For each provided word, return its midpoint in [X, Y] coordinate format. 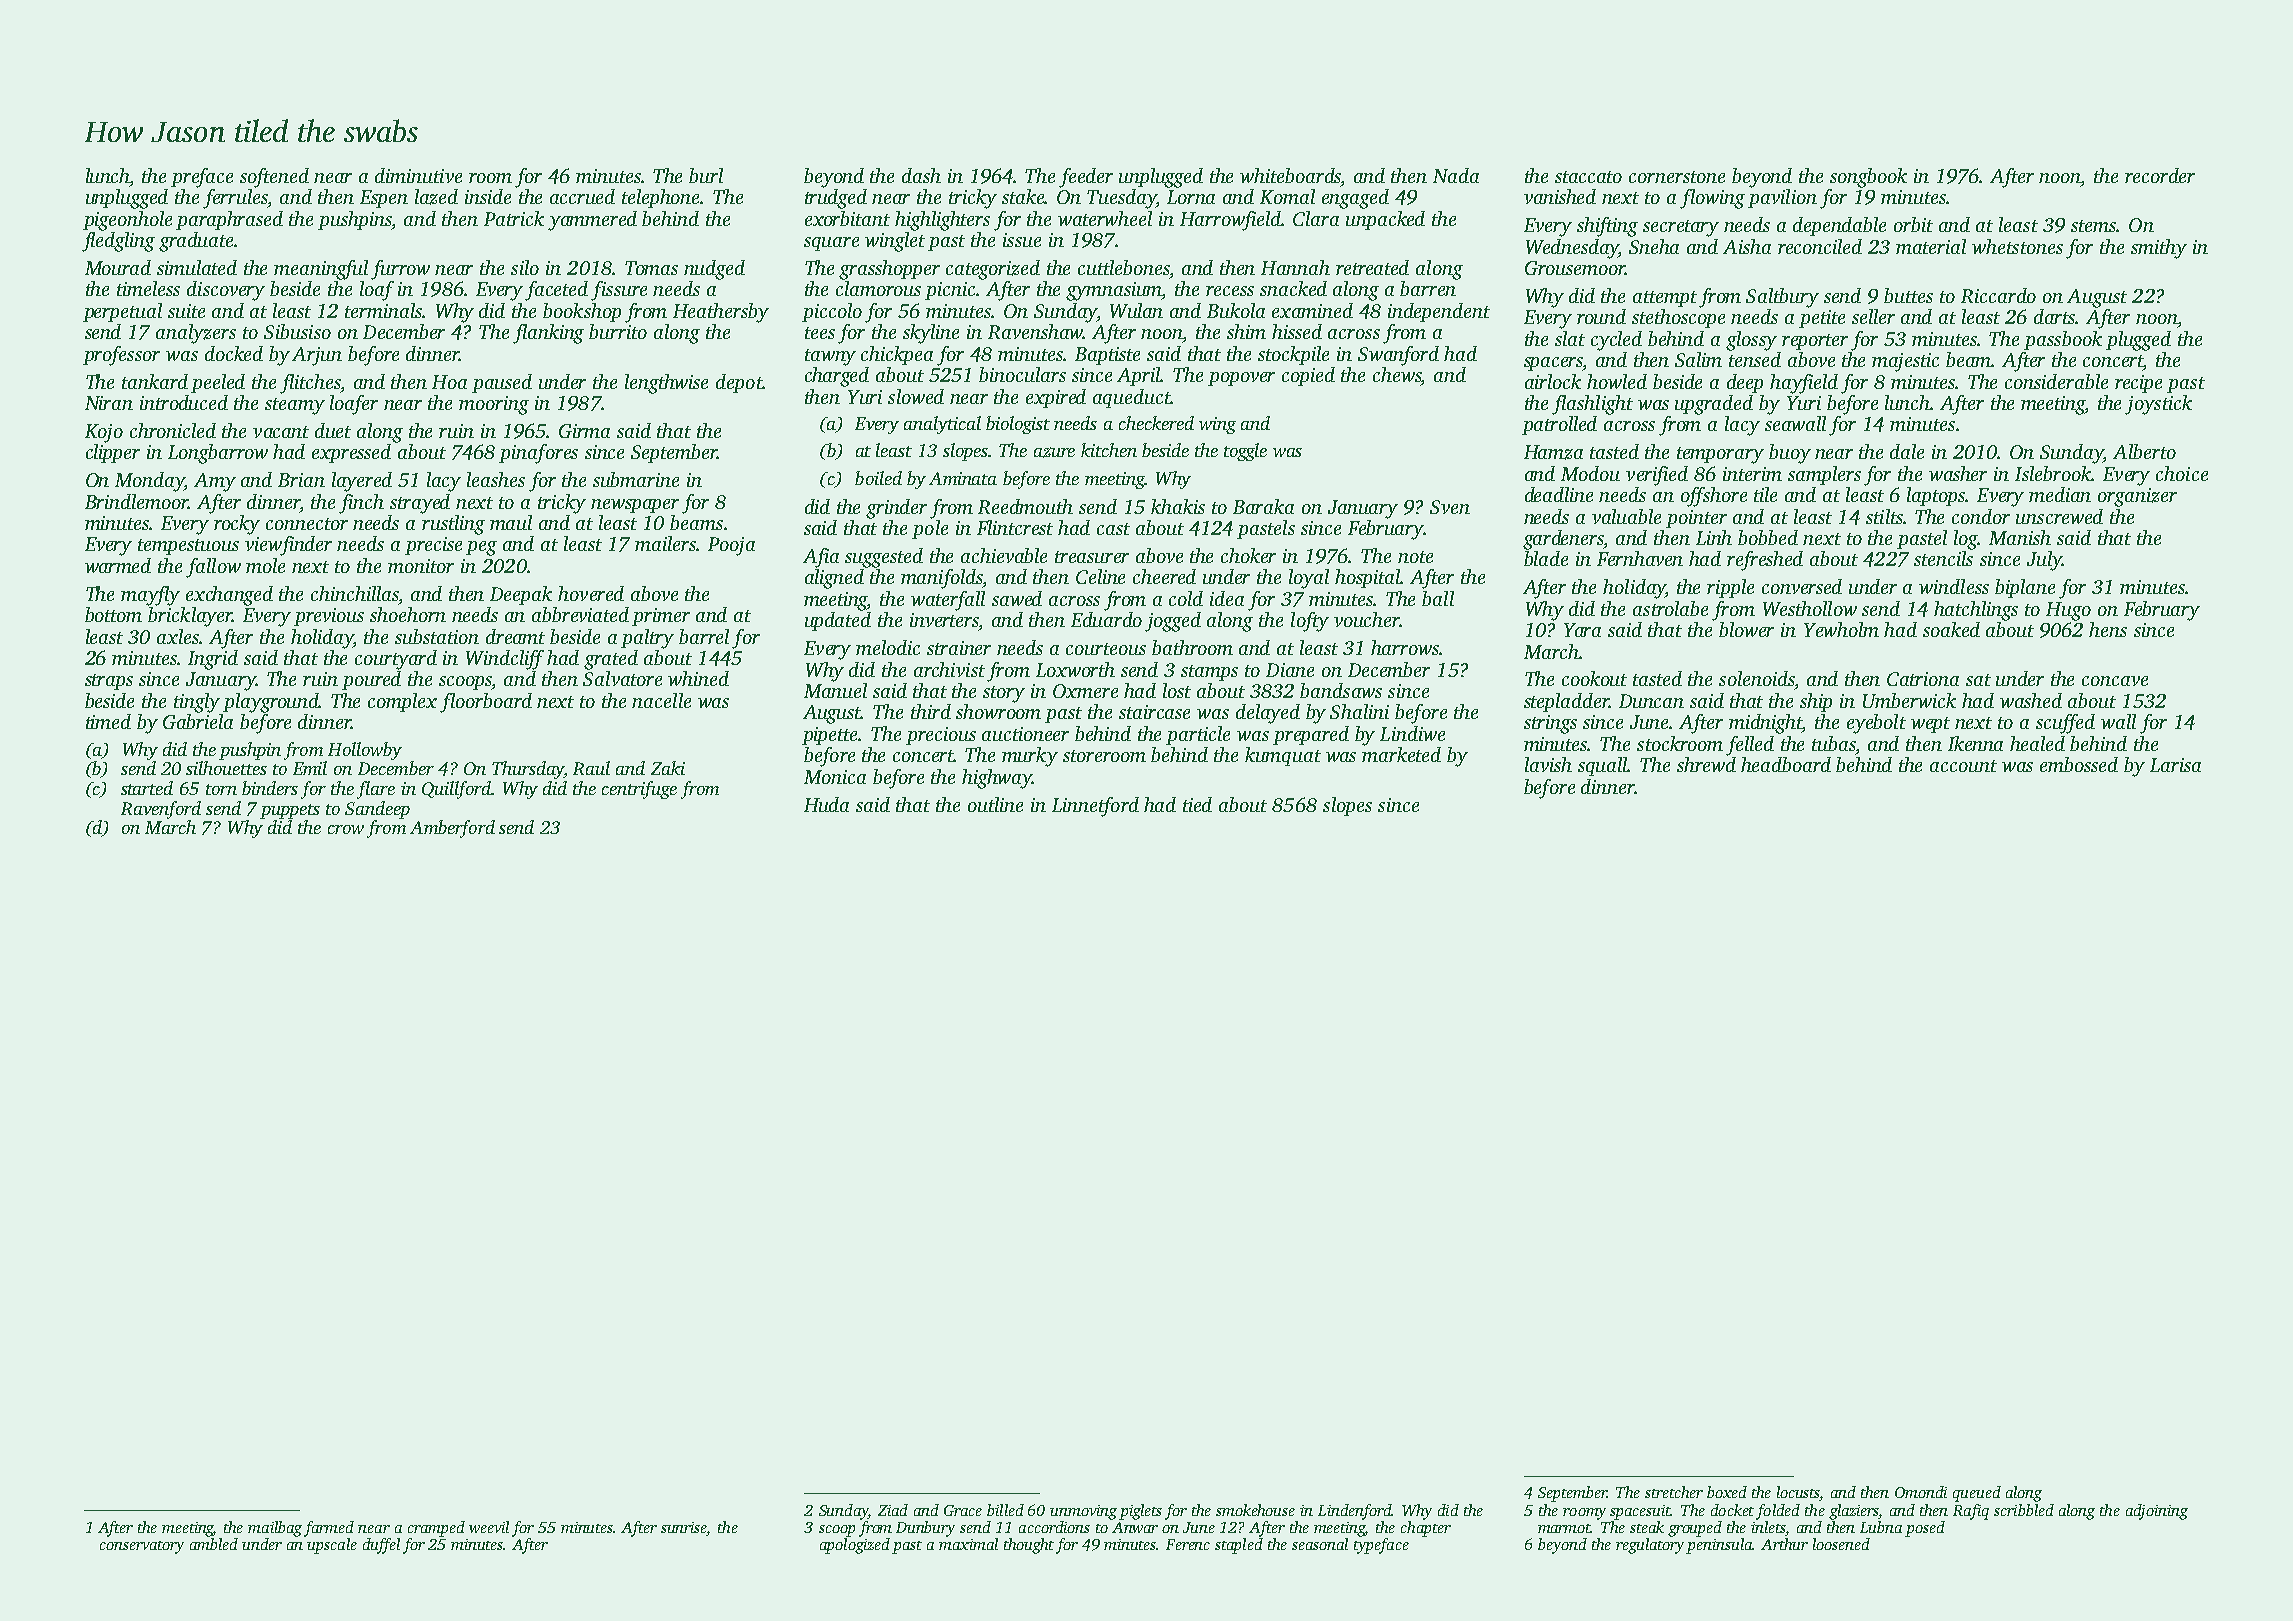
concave [2115, 681]
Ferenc [1188, 1544]
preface [202, 178]
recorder [2160, 175]
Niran [109, 403]
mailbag [275, 1529]
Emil [310, 768]
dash [921, 175]
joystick [2158, 405]
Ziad [893, 1510]
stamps [1209, 673]
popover [1241, 379]
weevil [489, 1527]
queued [1977, 1494]
